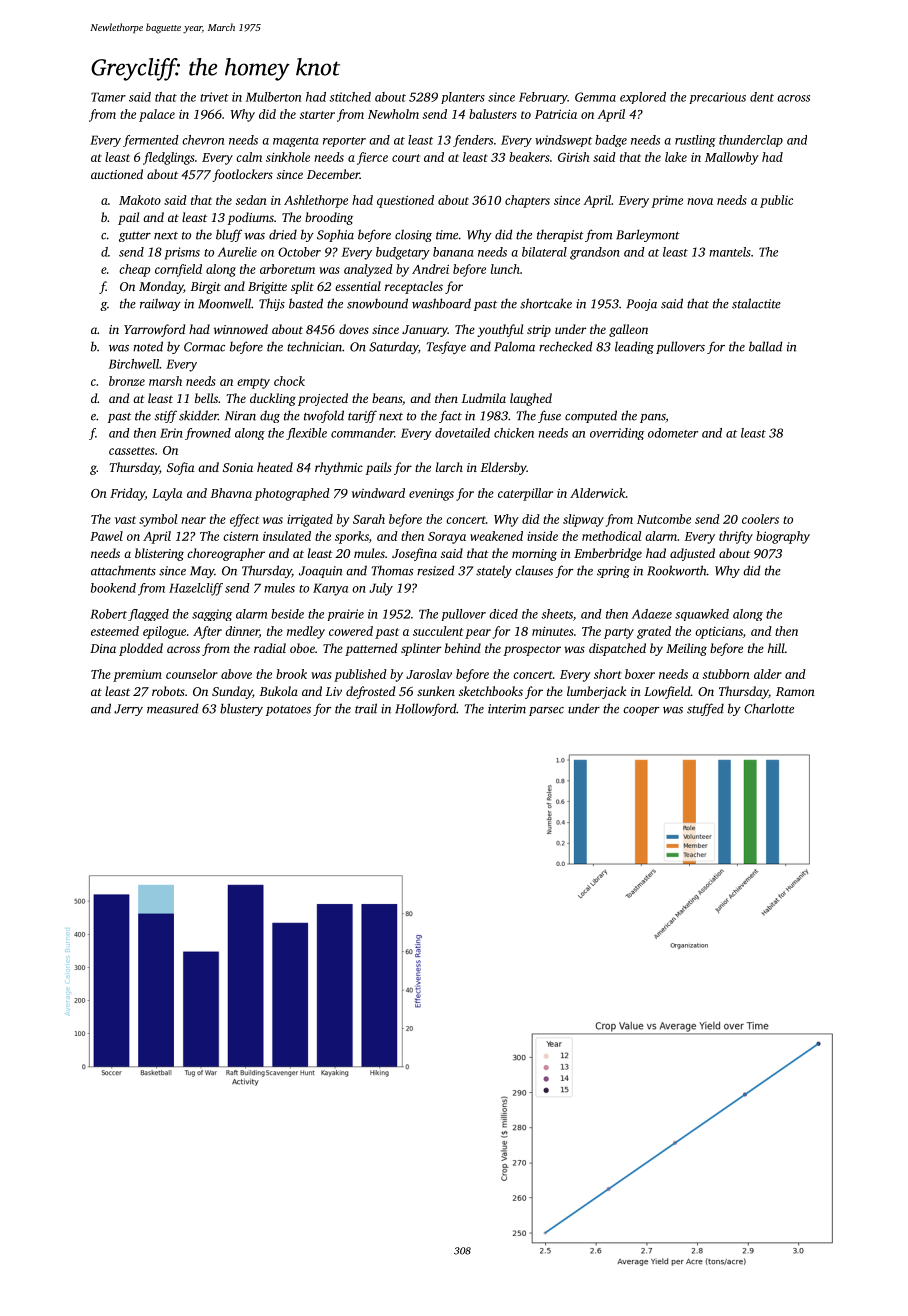  What do you see at coordinates (192, 674) in the image?
I see `counselor` at bounding box center [192, 674].
